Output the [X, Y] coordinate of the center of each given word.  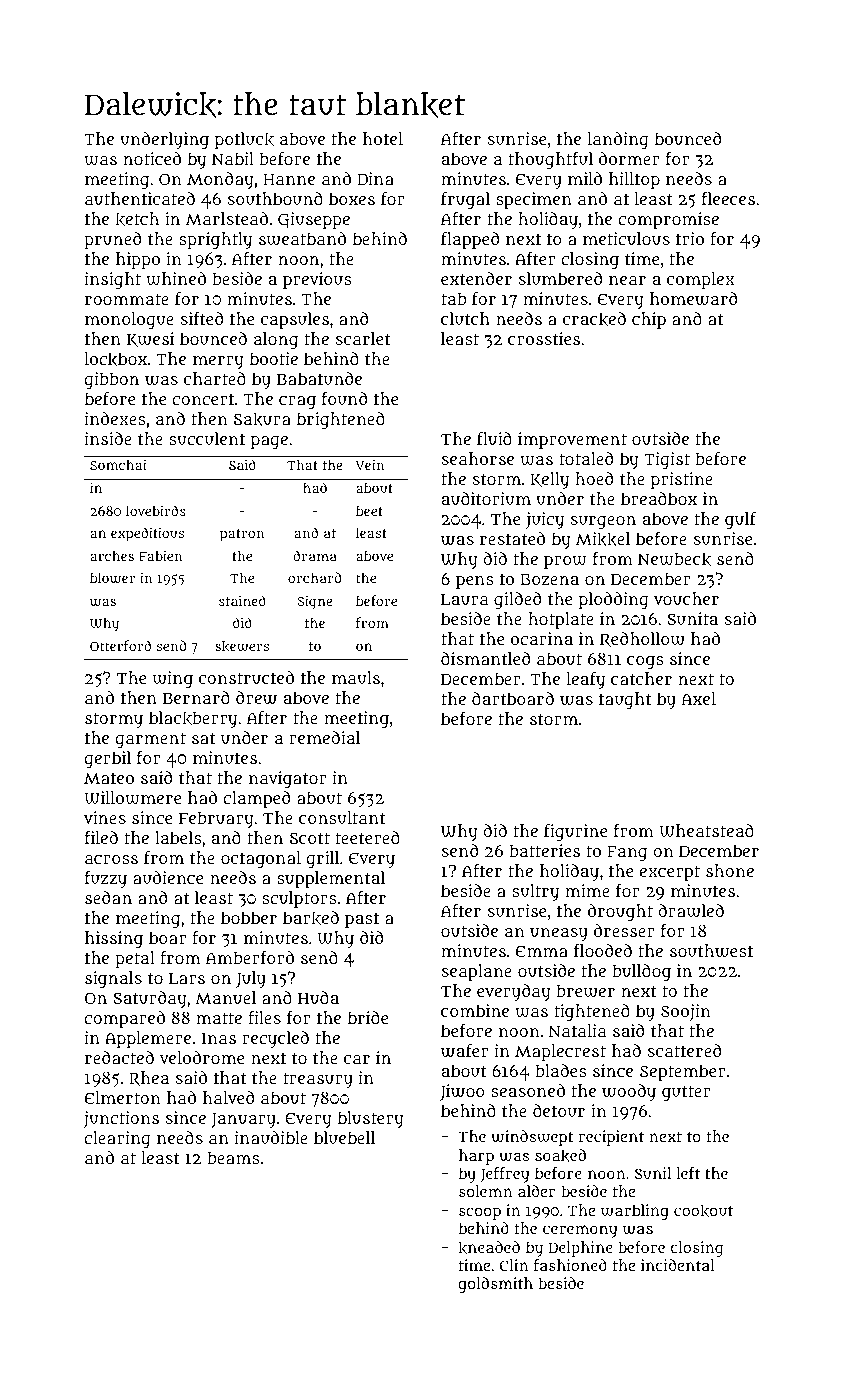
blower [112, 578]
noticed [152, 158]
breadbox [659, 498]
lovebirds [156, 510]
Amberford [250, 957]
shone [730, 870]
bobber [249, 917]
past [362, 920]
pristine [682, 480]
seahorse [478, 458]
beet [369, 511]
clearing [117, 1139]
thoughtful [550, 160]
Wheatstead [707, 831]
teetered [368, 837]
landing [618, 140]
